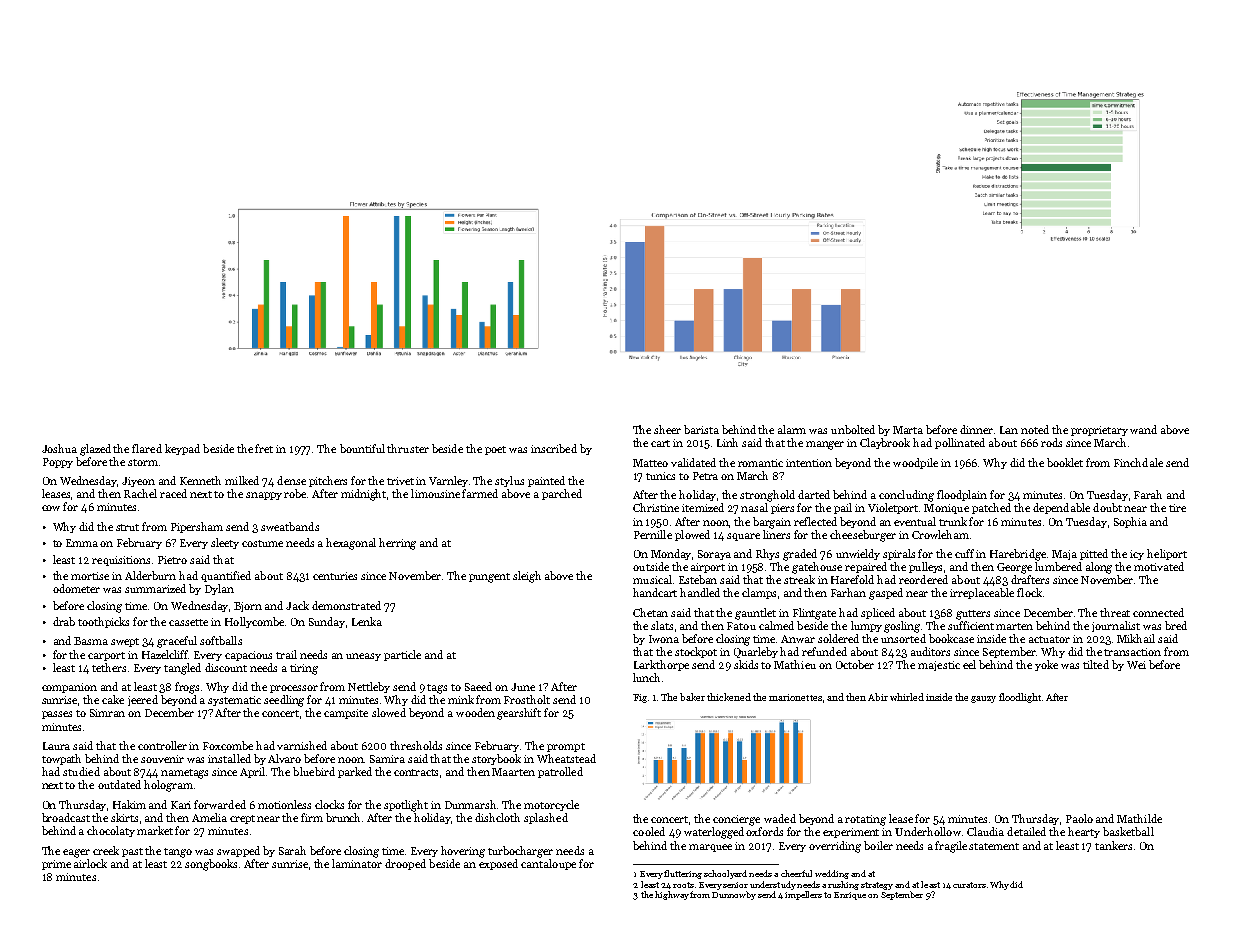 This screenshot has height=952, width=1233. Describe the element at coordinates (983, 699) in the screenshot. I see `gauzy` at that location.
